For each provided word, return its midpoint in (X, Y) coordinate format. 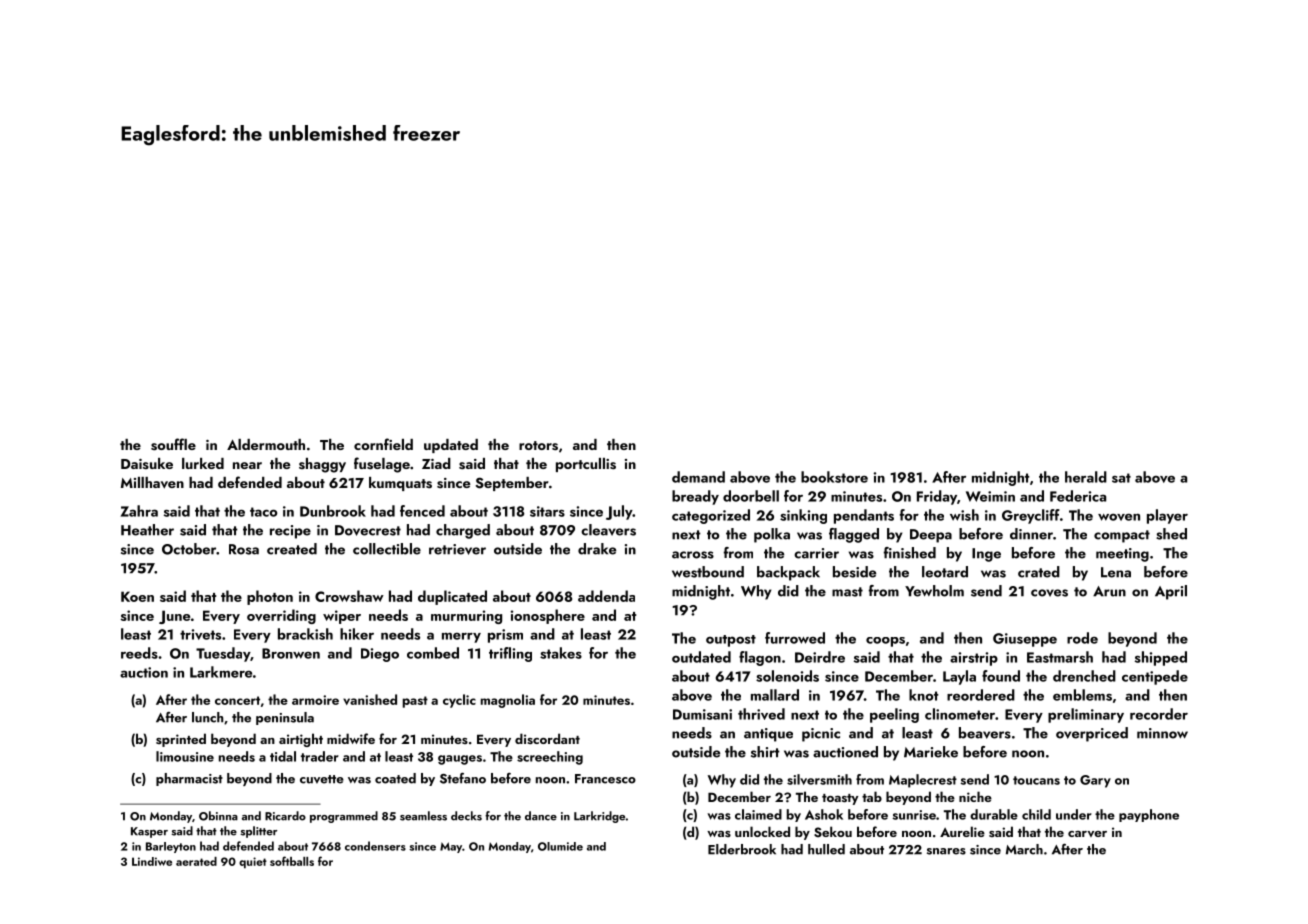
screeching (550, 758)
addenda (606, 596)
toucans (1036, 780)
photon (270, 597)
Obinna (218, 816)
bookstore (834, 477)
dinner (1031, 534)
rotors (538, 446)
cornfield (383, 444)
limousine (185, 756)
